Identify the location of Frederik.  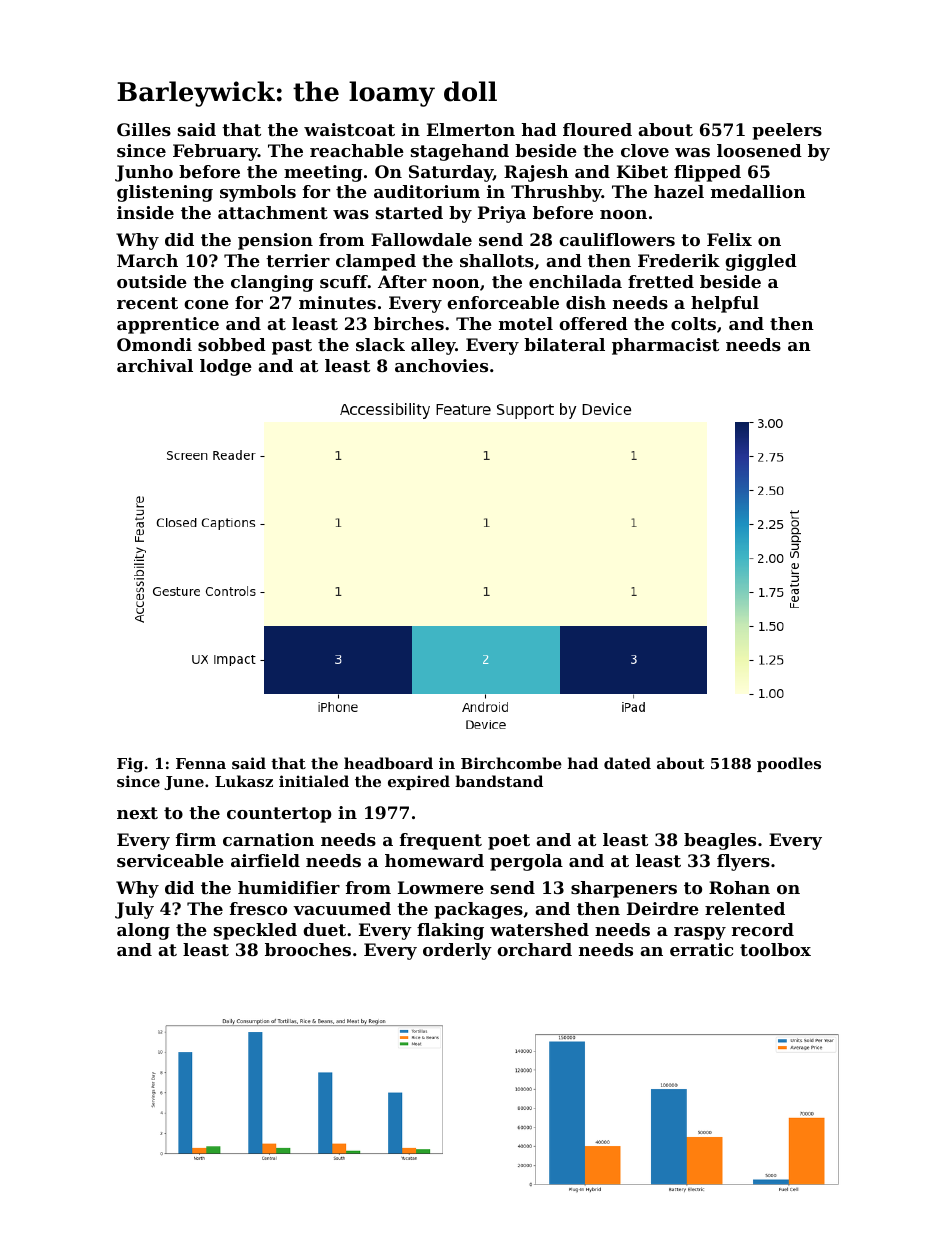
(679, 260).
